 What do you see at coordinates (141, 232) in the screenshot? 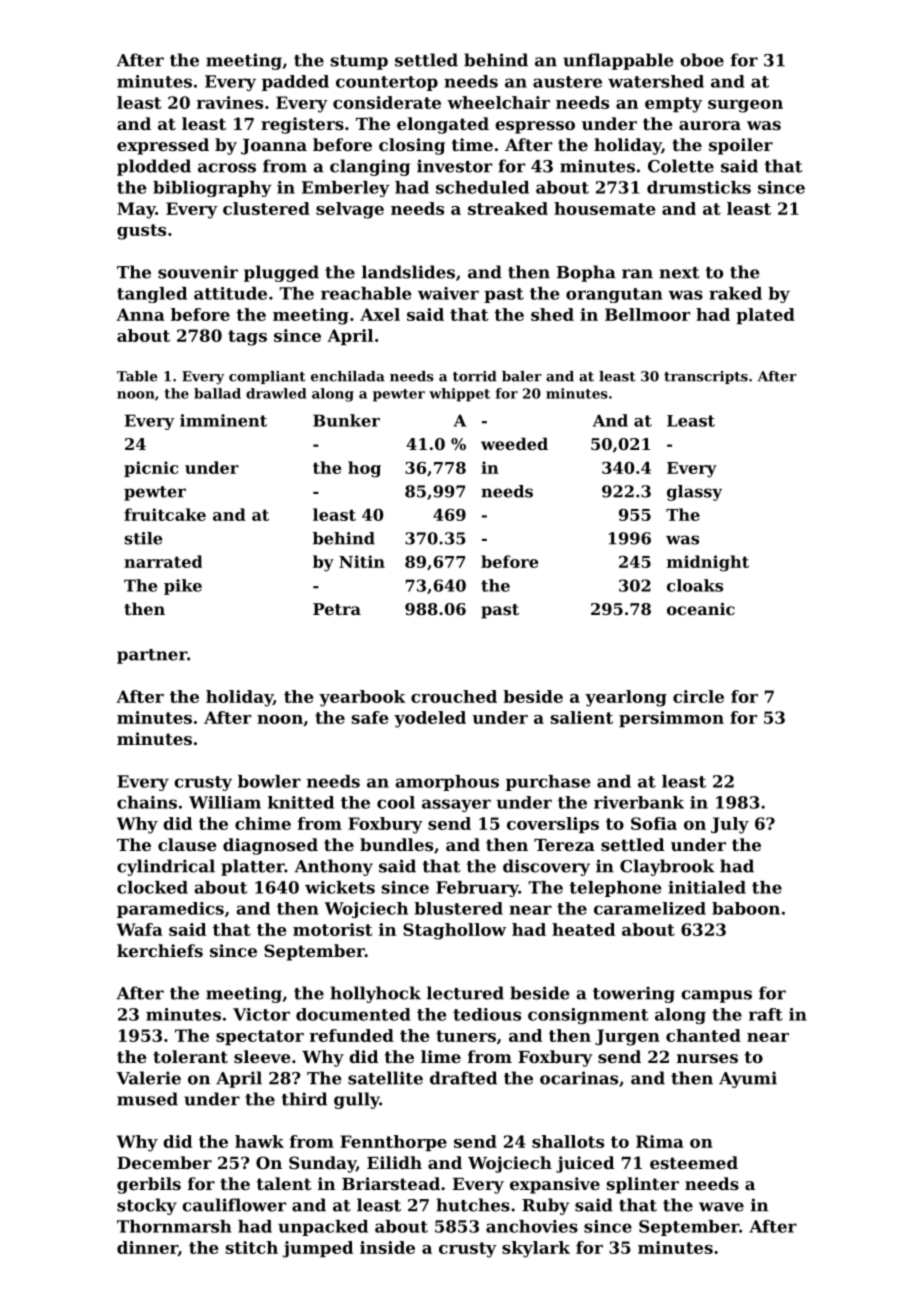
I see `gusts` at bounding box center [141, 232].
